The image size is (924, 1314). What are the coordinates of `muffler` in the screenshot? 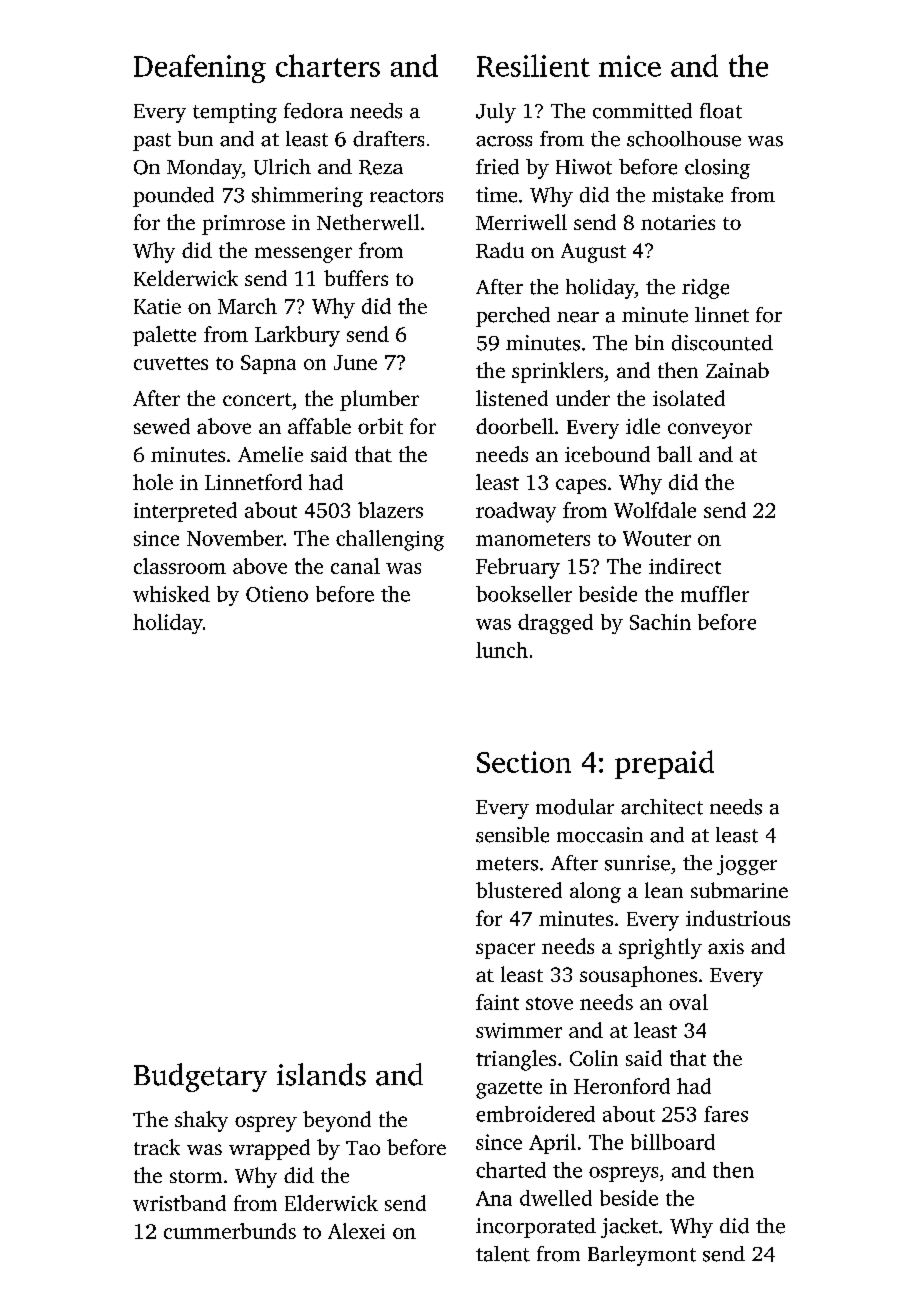 It's located at (715, 594).
